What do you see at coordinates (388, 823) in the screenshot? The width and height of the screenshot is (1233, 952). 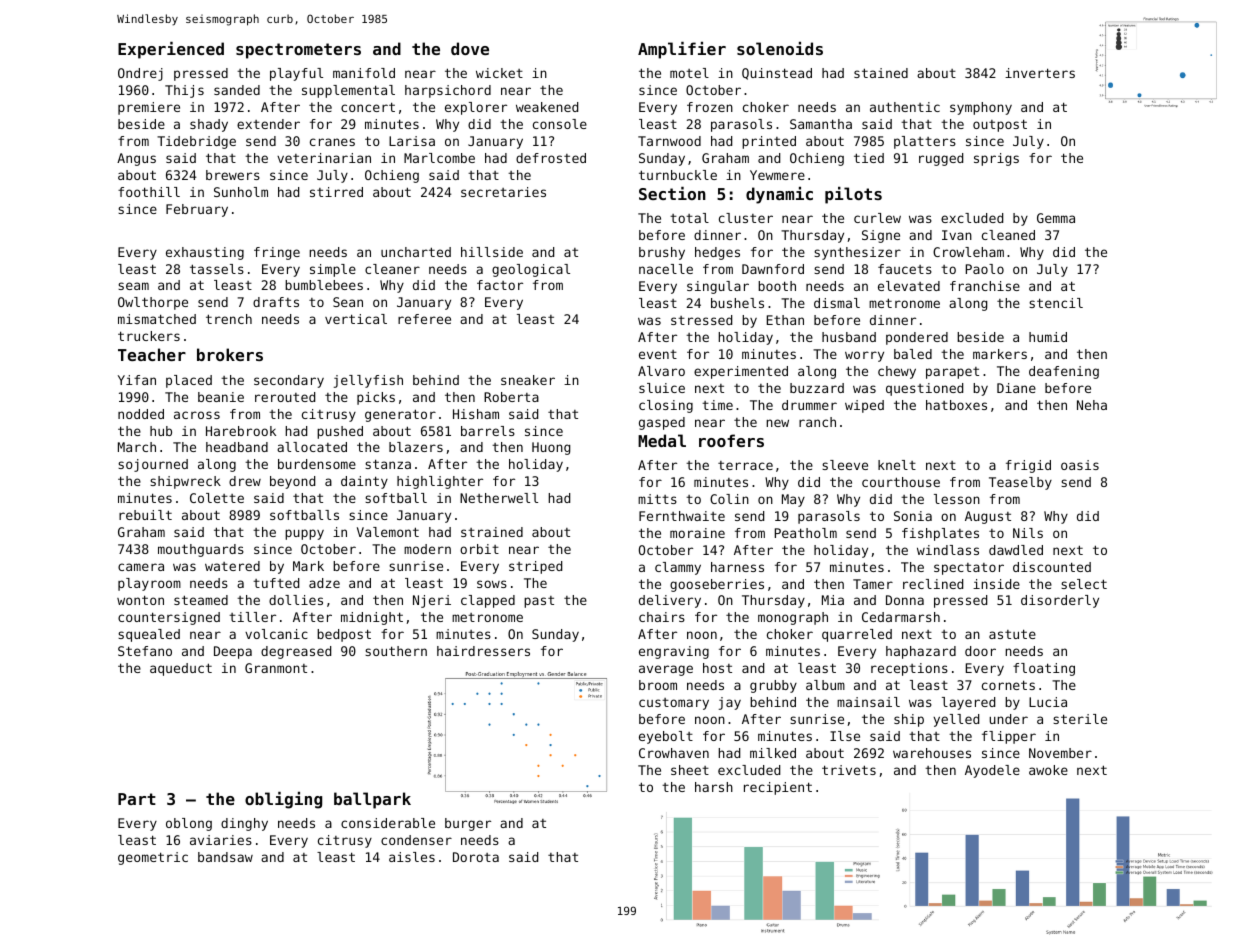 I see `considerable` at bounding box center [388, 823].
